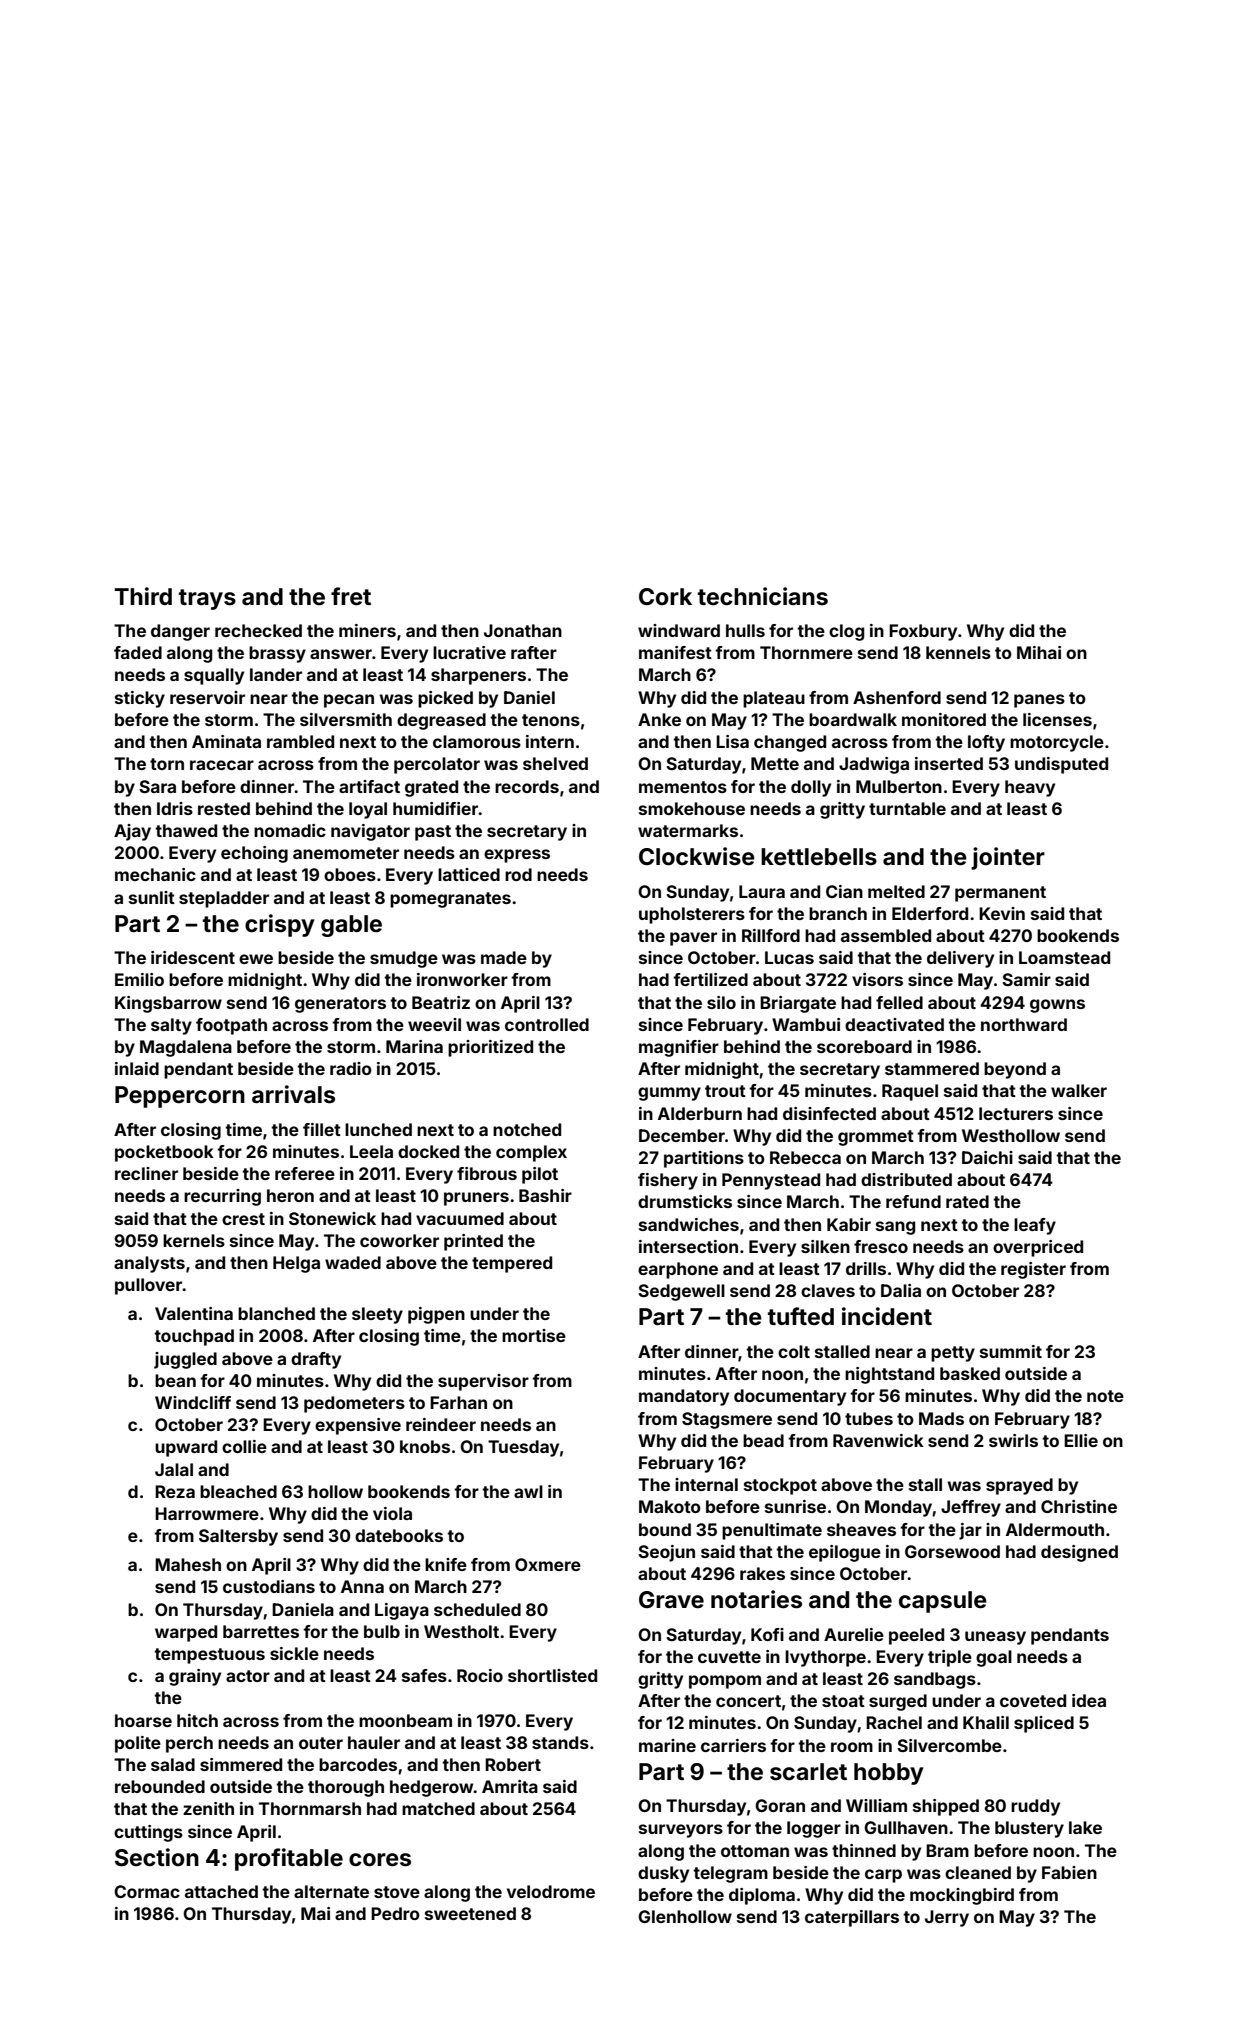 This screenshot has height=2042, width=1240. I want to click on gowns, so click(1057, 1006).
